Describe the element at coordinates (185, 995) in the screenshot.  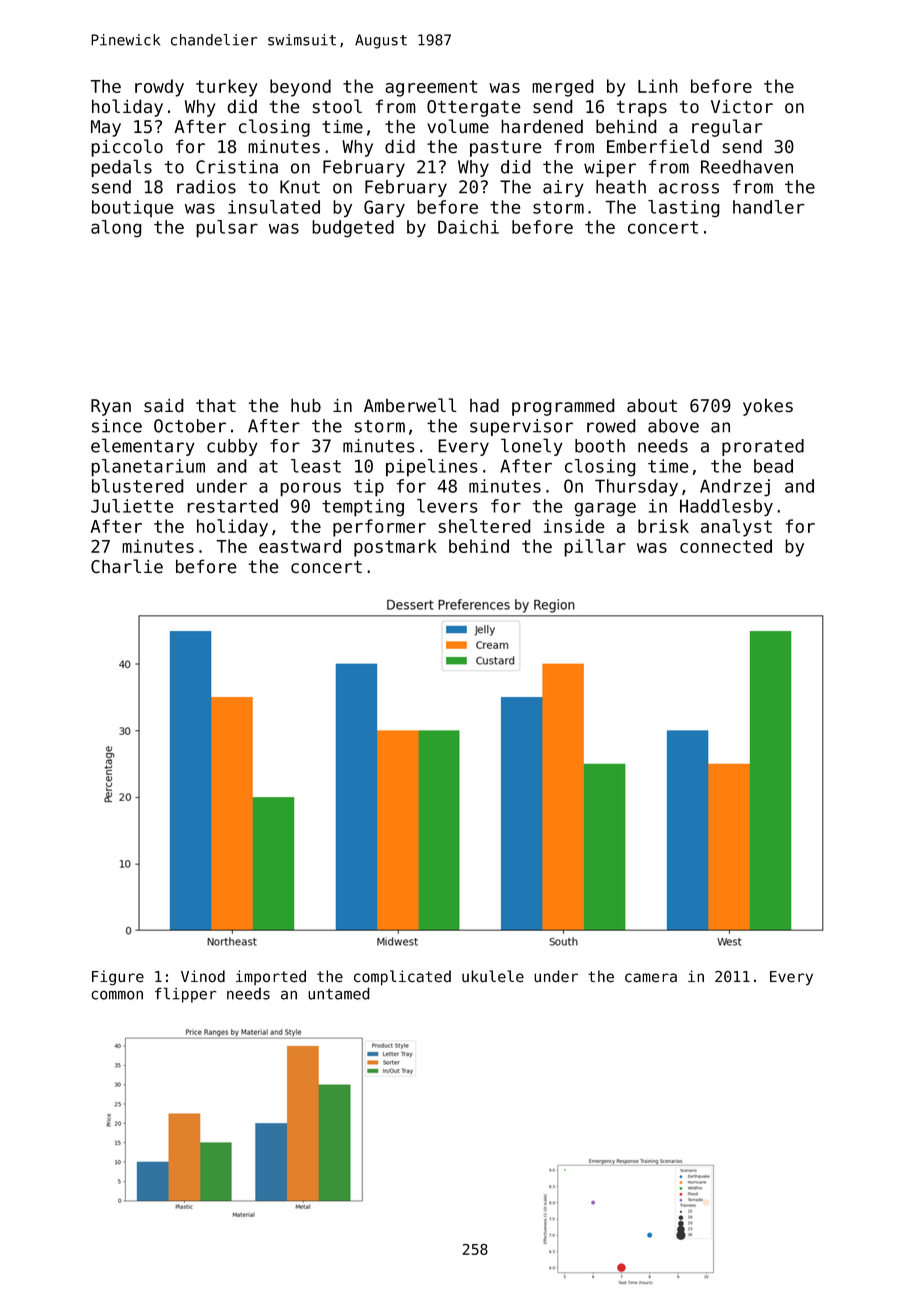
I see `flipper` at that location.
